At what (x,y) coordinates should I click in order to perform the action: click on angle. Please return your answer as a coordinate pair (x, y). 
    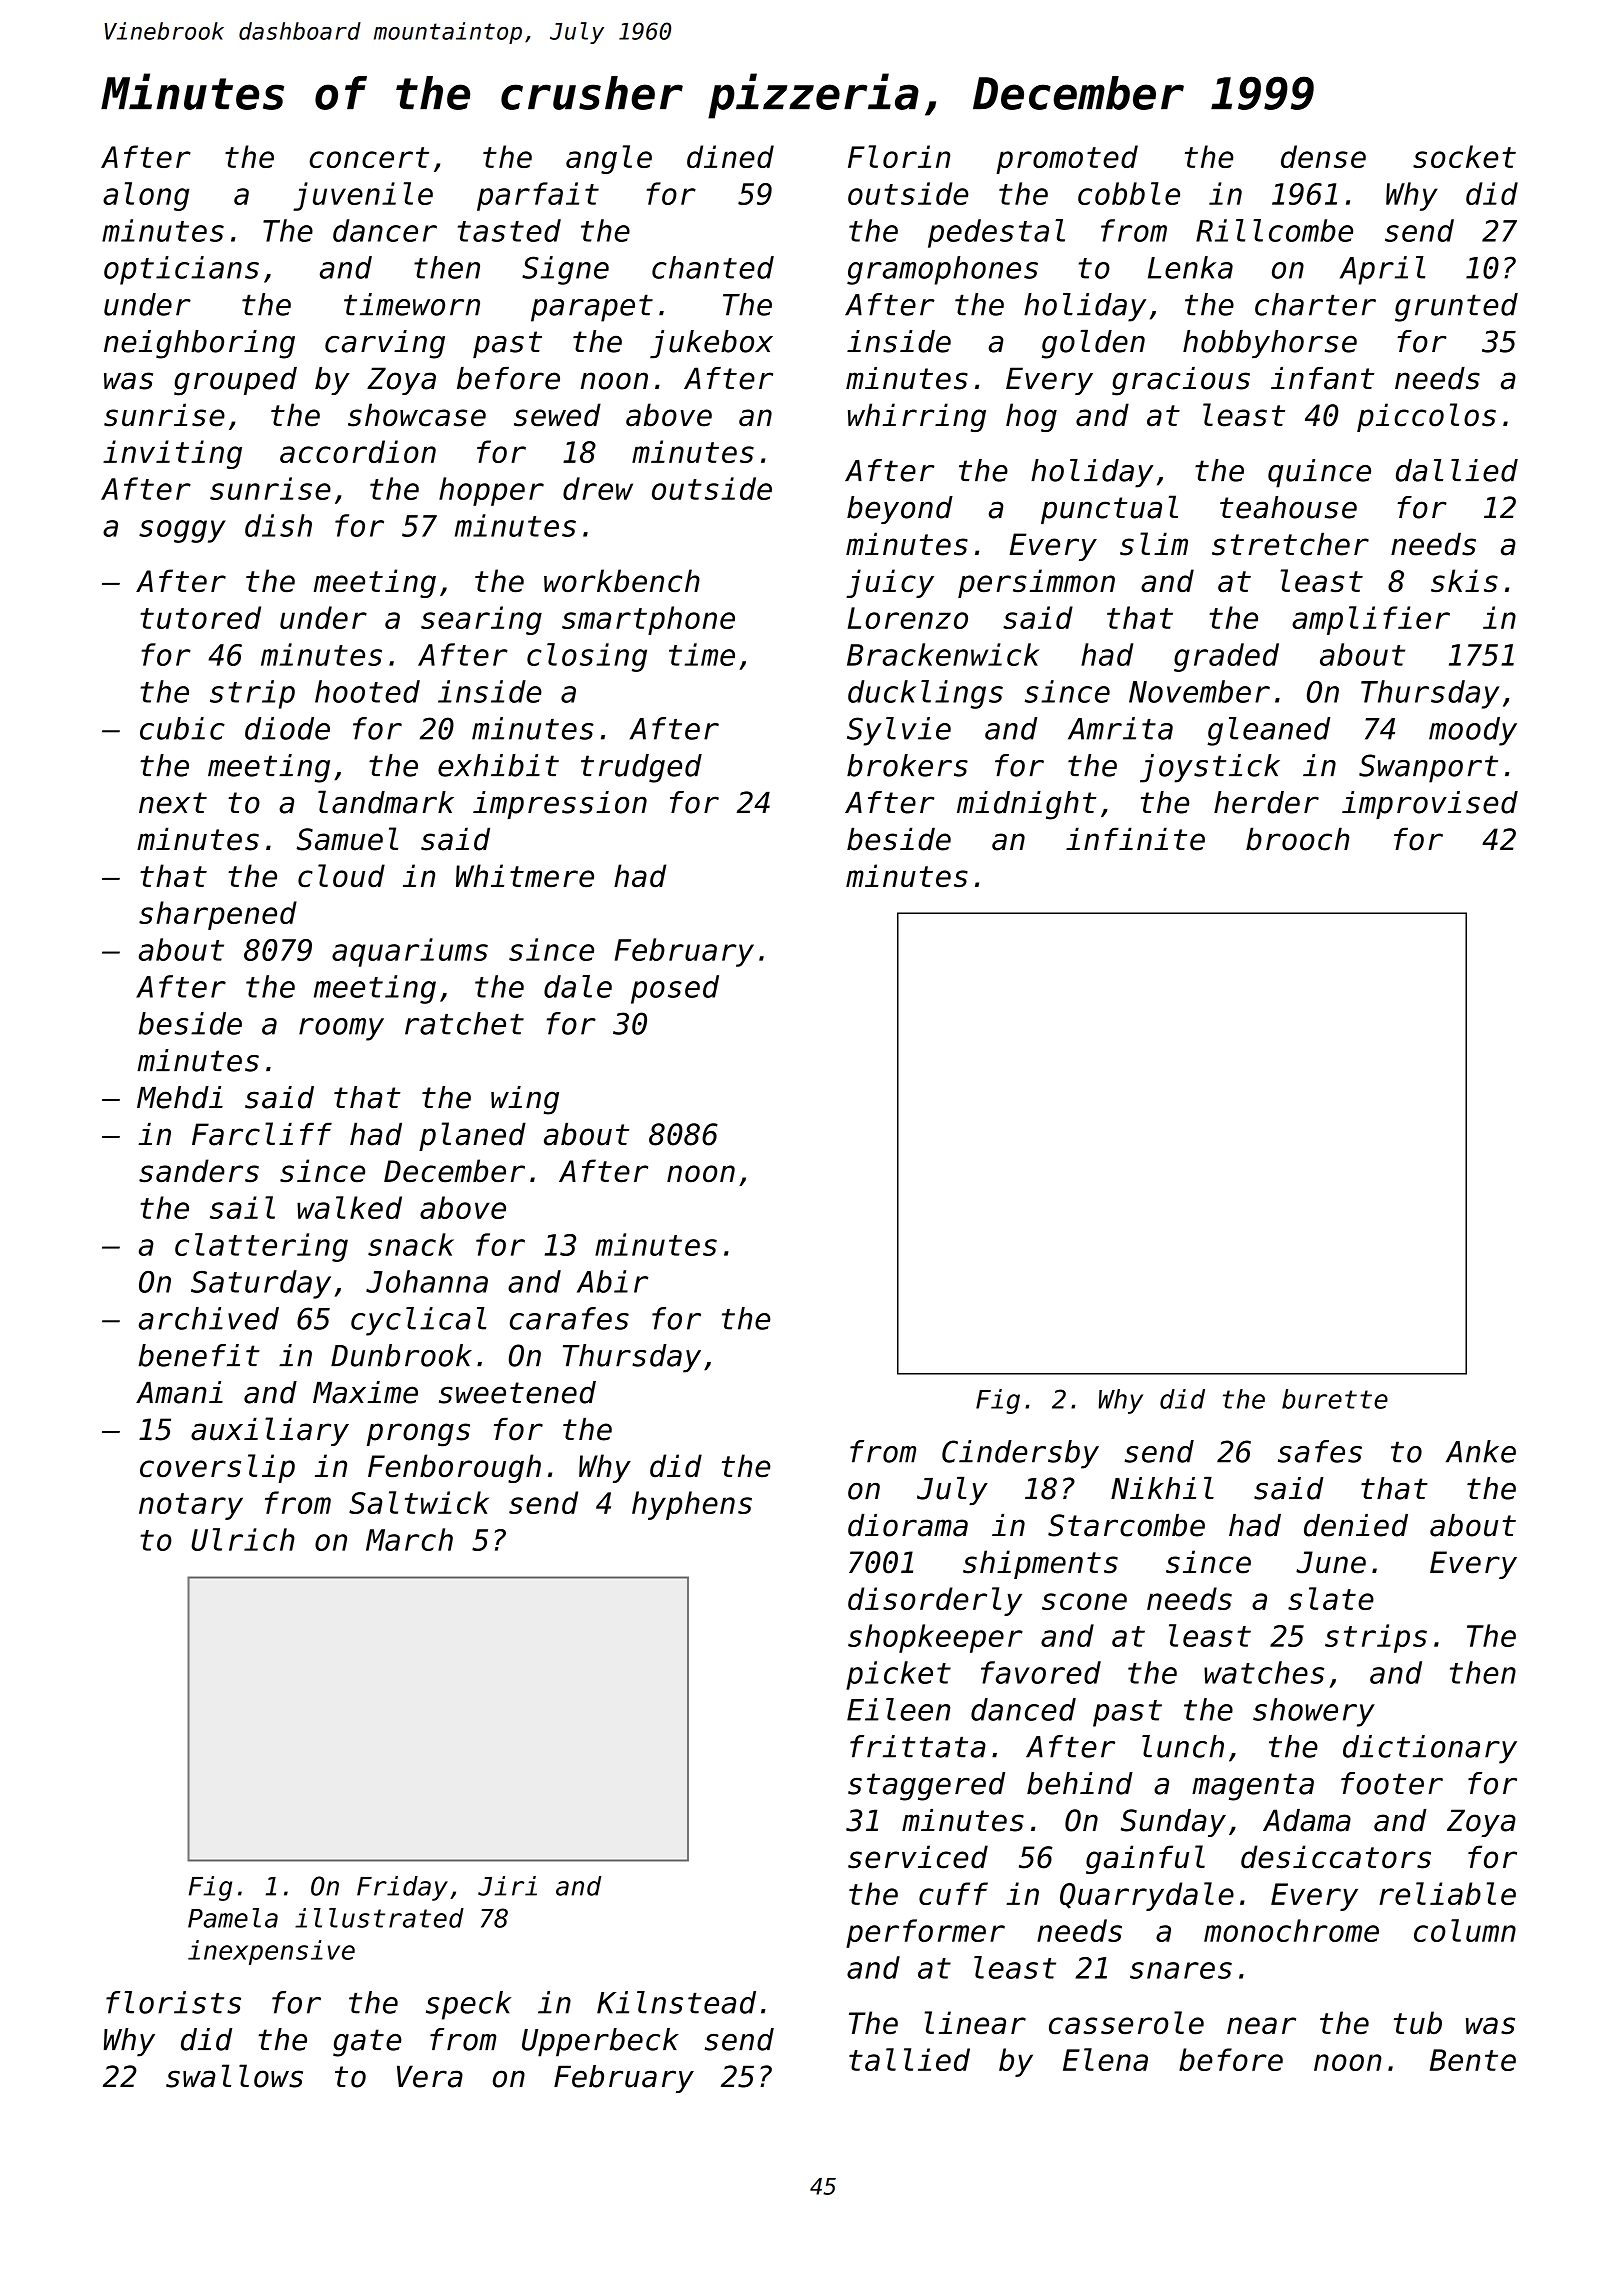
    Looking at the image, I should click on (609, 159).
